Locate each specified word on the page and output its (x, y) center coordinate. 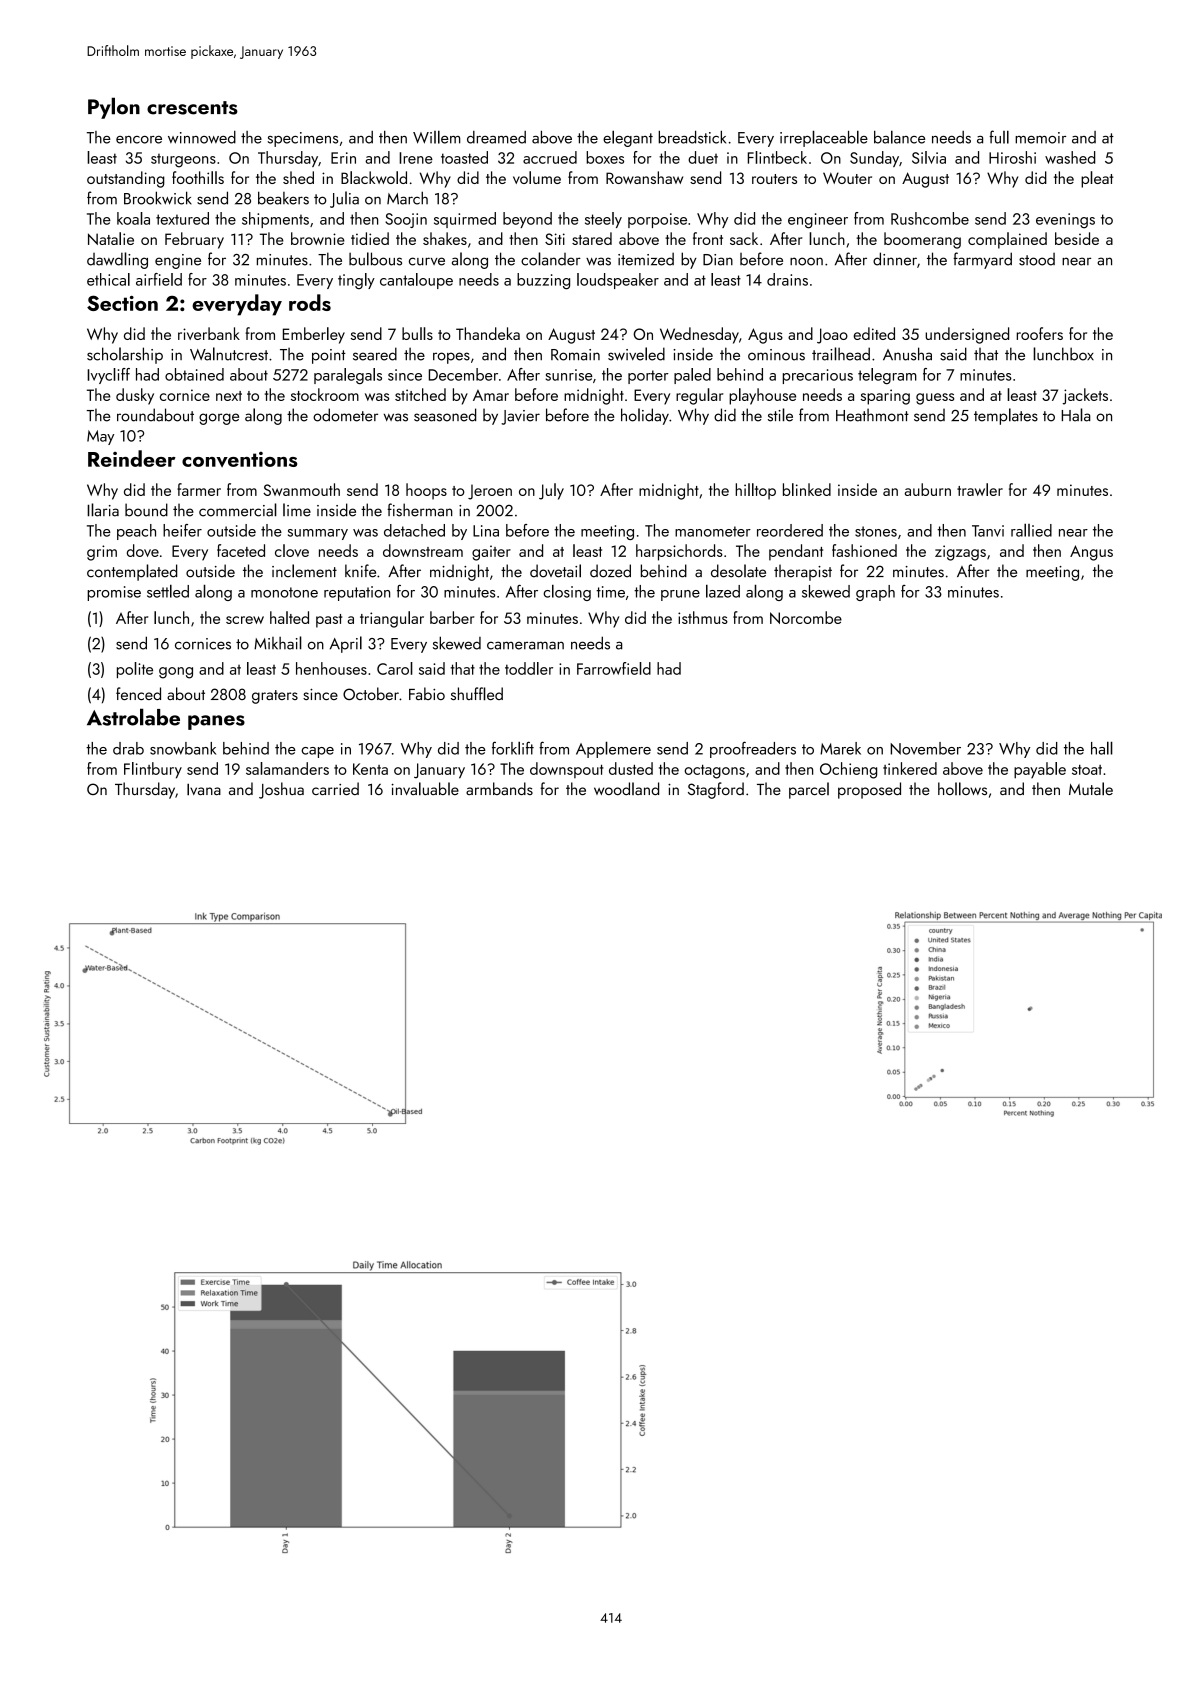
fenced (138, 693)
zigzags (960, 553)
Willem (436, 137)
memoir (1040, 138)
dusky (135, 396)
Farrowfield (614, 668)
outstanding (126, 179)
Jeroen (490, 492)
